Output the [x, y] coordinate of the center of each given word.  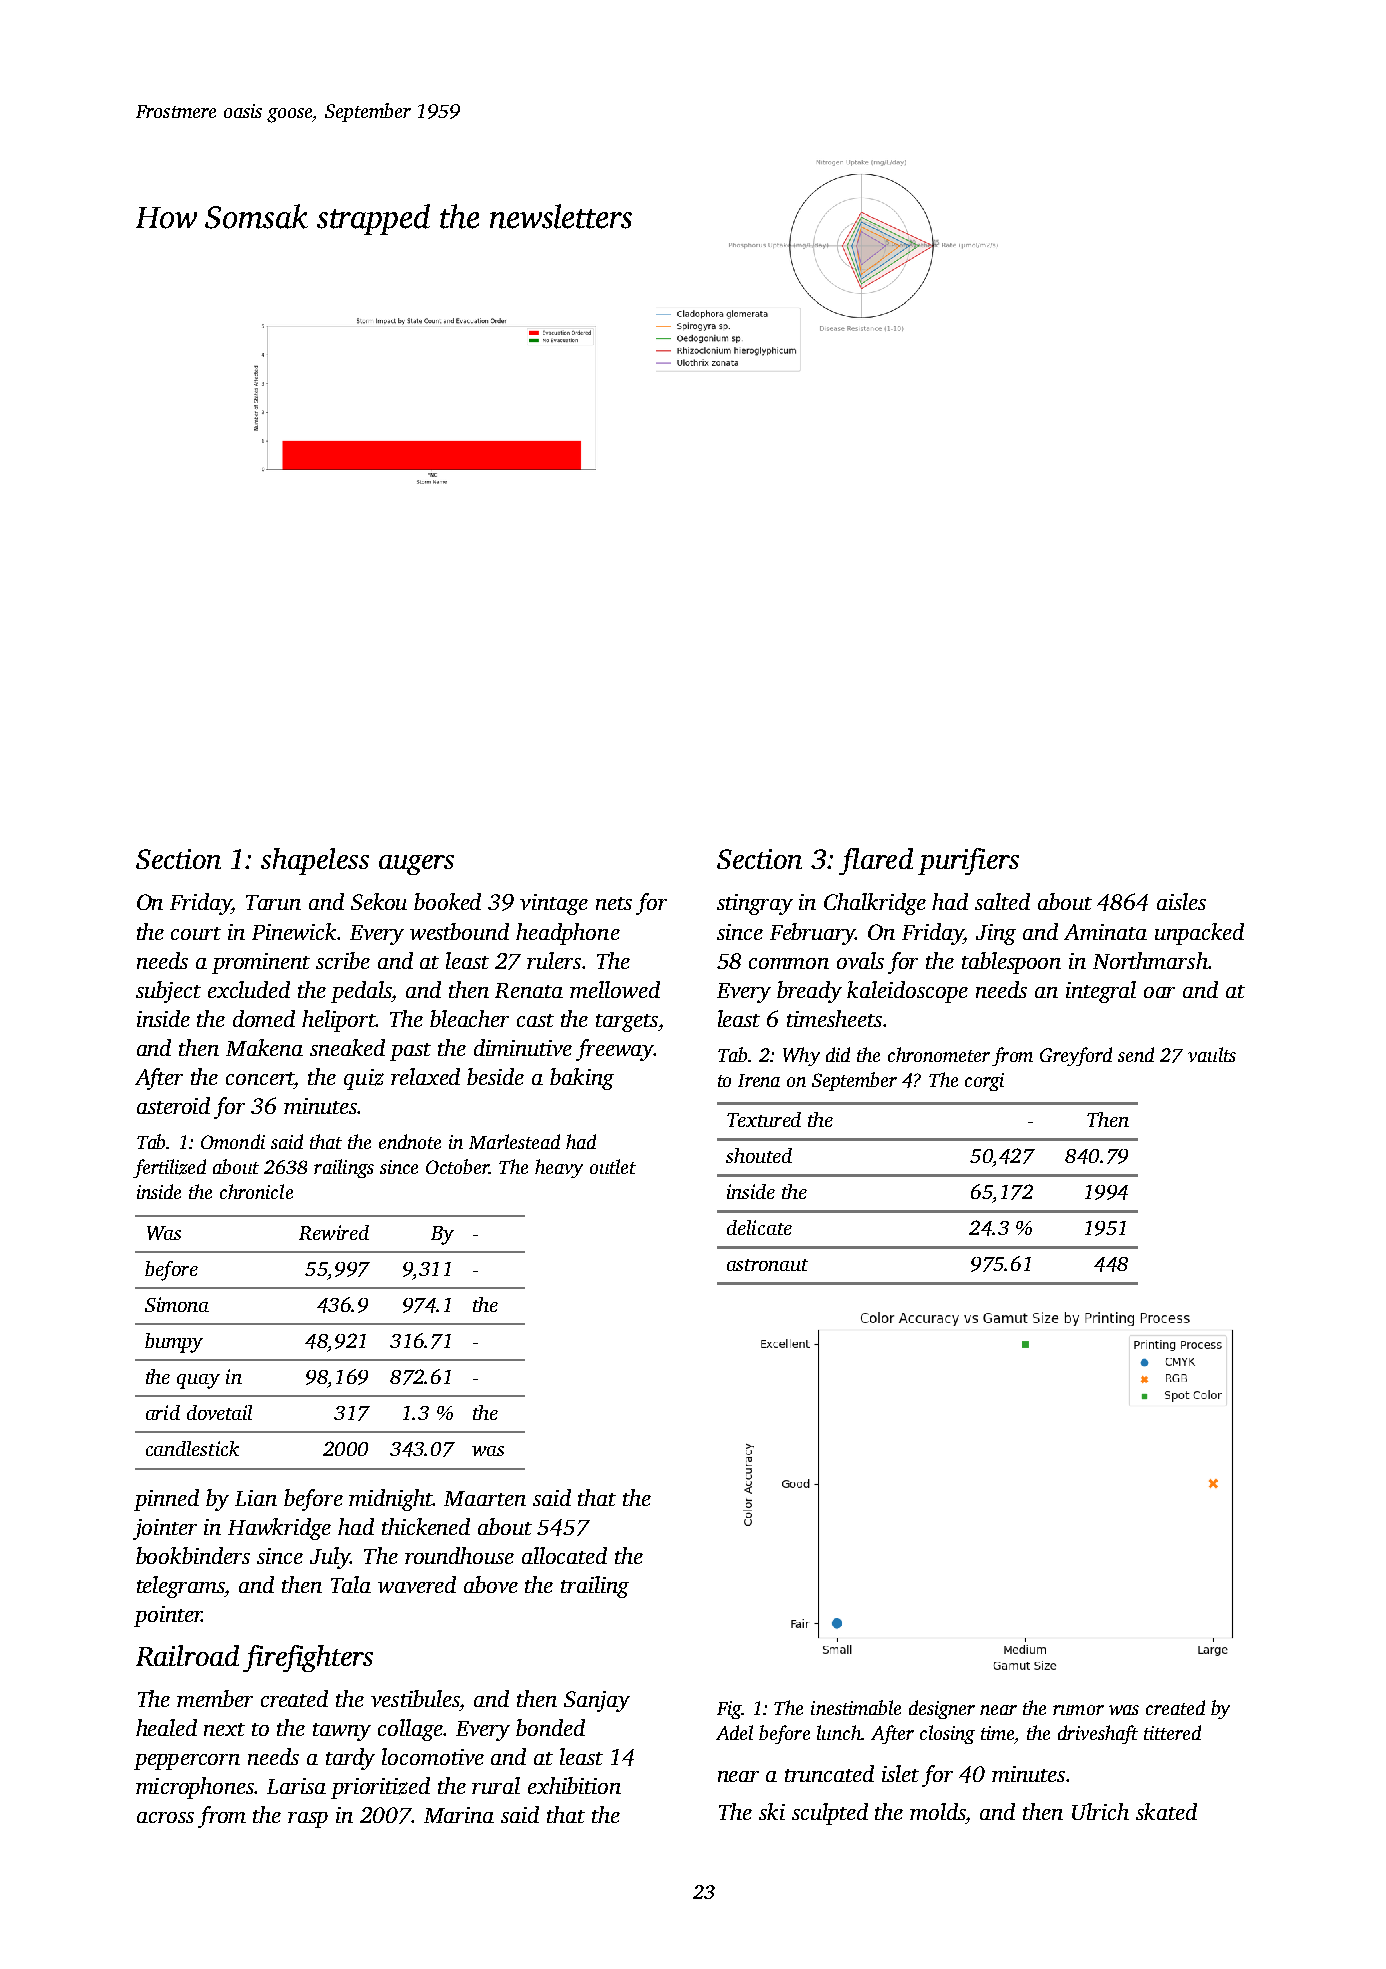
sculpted [830, 1814]
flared [876, 861]
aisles [1181, 901]
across [165, 1817]
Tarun [273, 902]
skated [1166, 1811]
